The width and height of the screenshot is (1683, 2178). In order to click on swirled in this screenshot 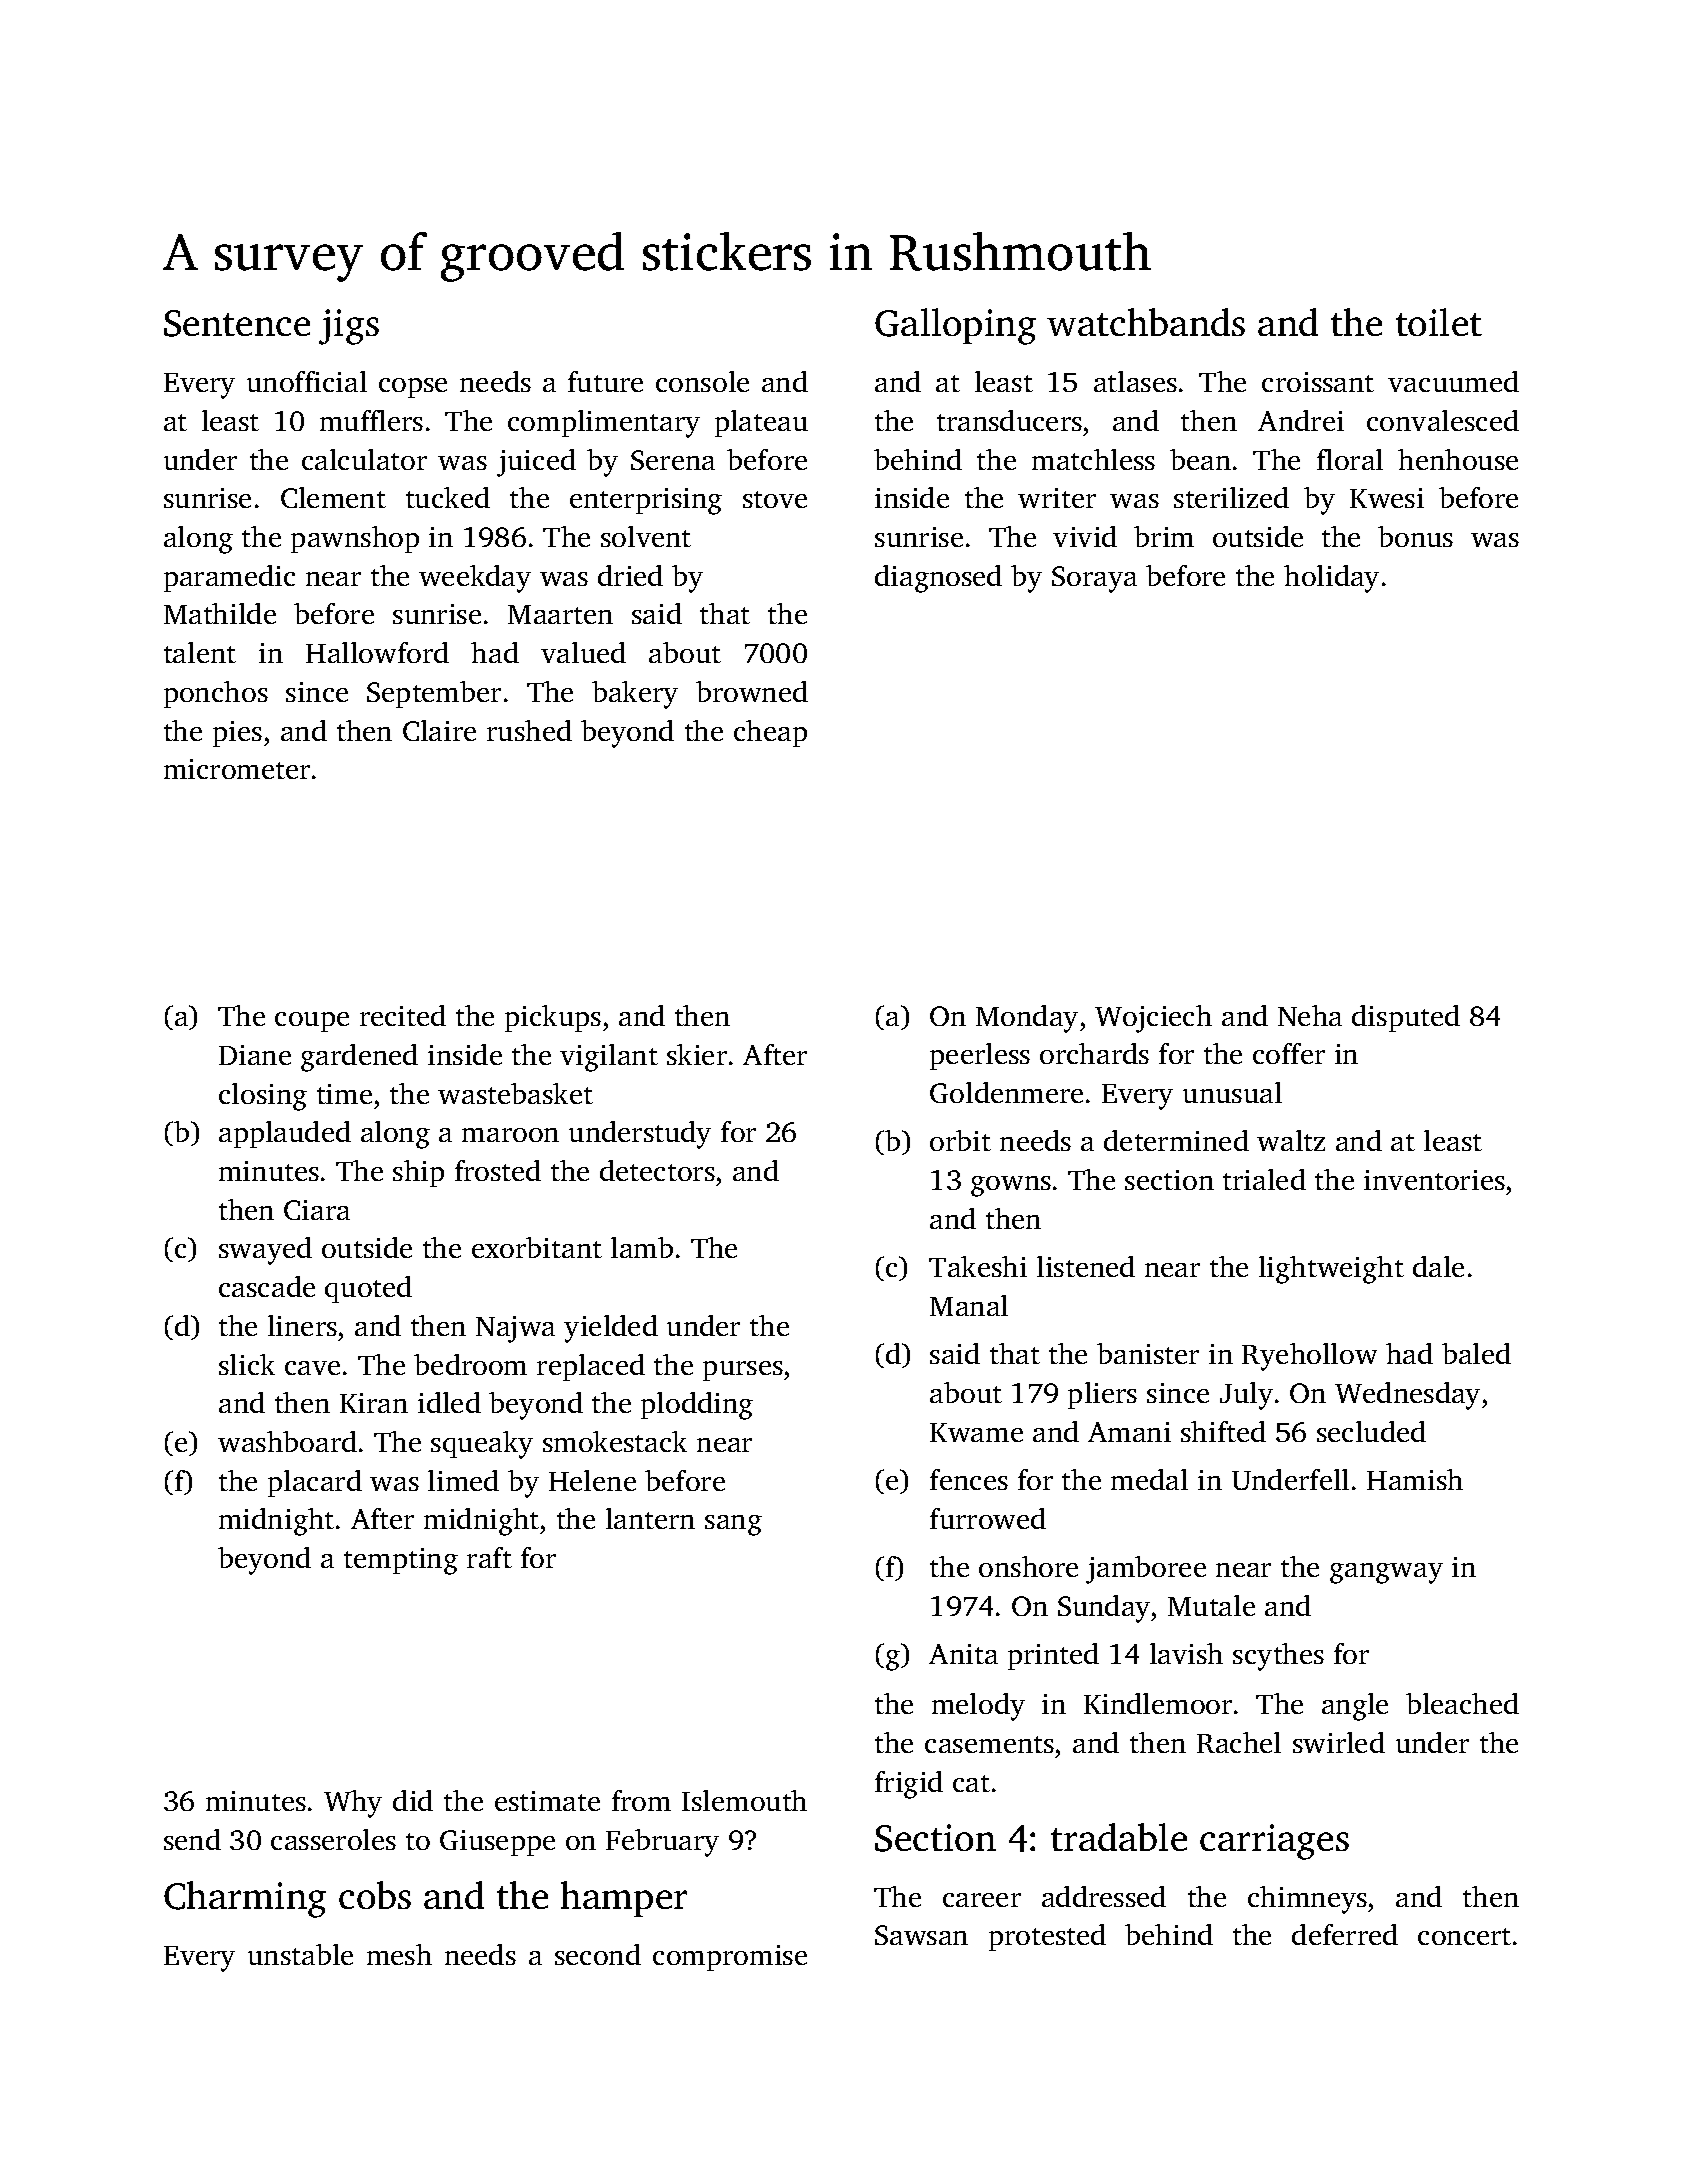, I will do `click(1339, 1742)`.
